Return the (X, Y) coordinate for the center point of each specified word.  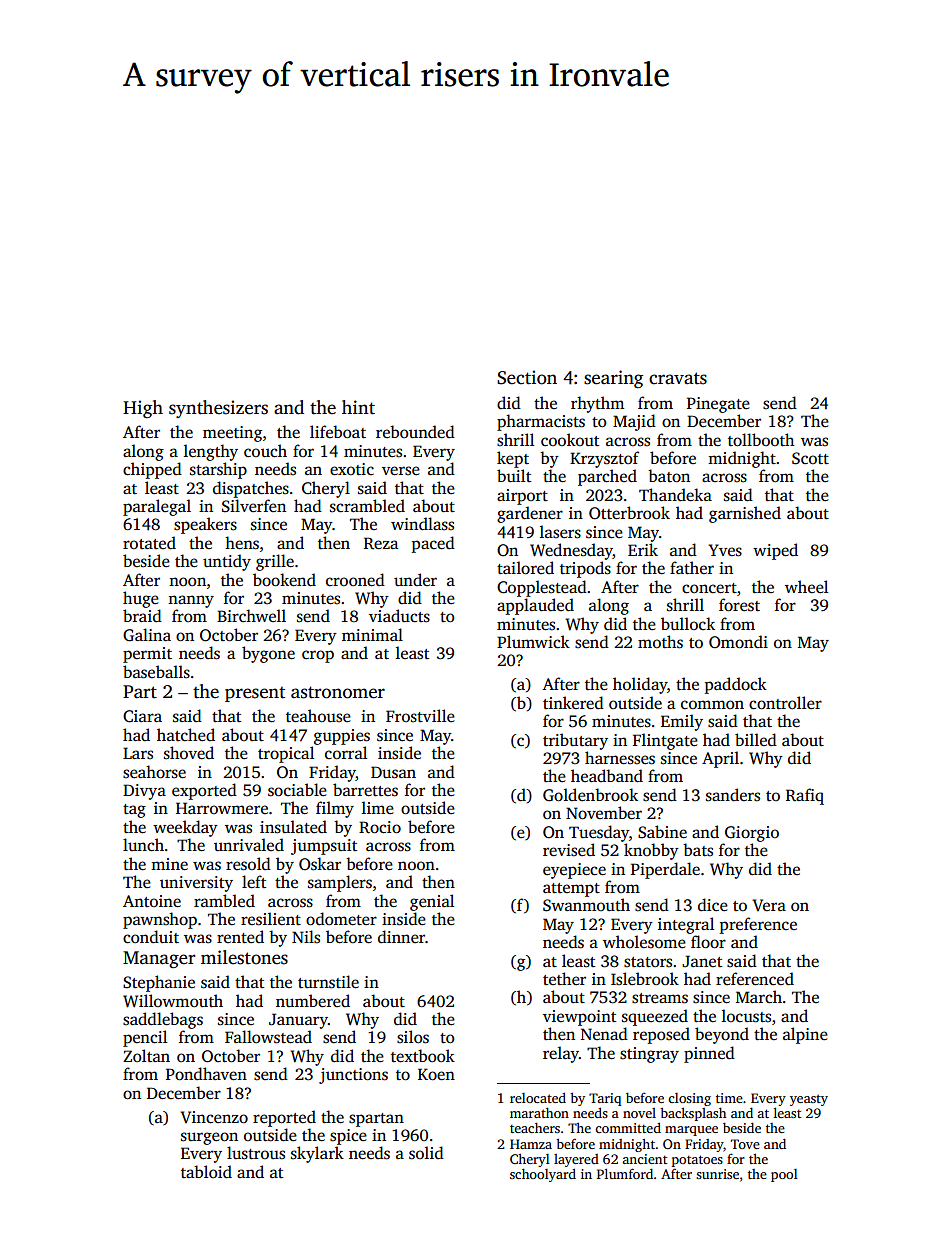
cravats (678, 378)
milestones (244, 957)
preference (758, 925)
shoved (189, 753)
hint (358, 407)
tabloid (206, 1172)
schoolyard (543, 1175)
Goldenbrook (590, 795)
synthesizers (218, 409)
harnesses (620, 758)
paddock (736, 685)
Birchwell (251, 616)
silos (413, 1037)
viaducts (399, 616)
